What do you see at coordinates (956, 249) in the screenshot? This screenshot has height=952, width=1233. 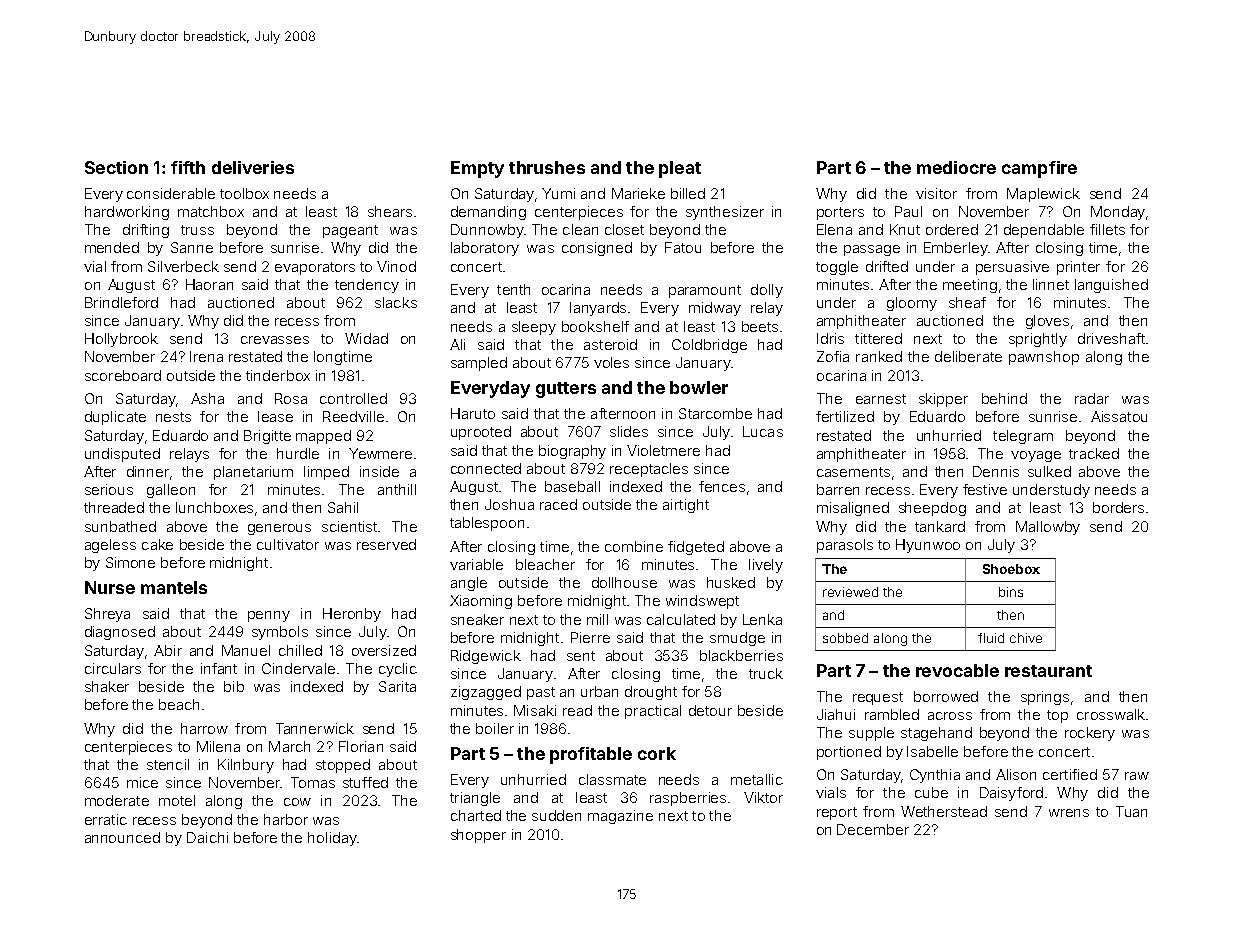 I see `Emberley` at bounding box center [956, 249].
